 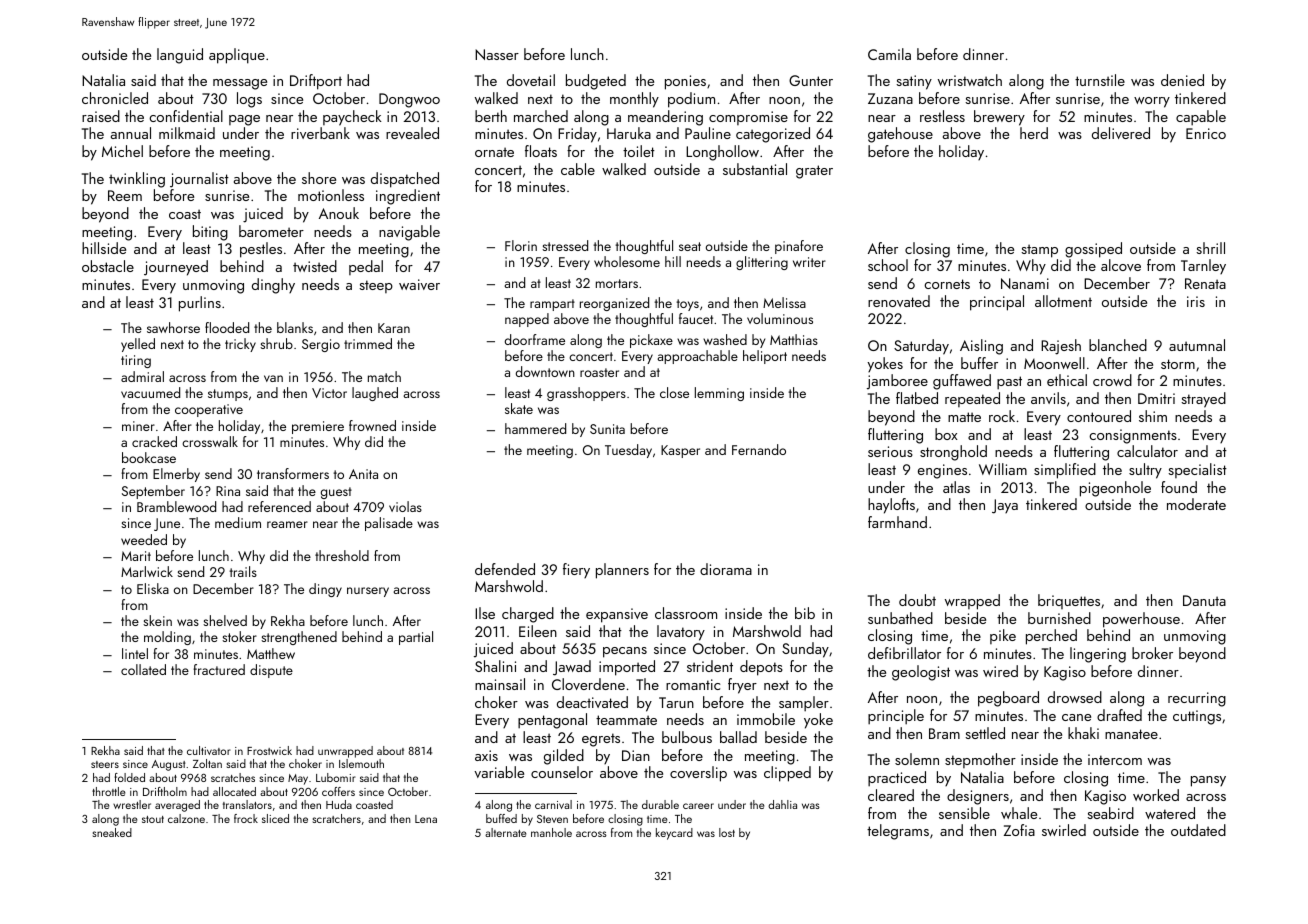 What do you see at coordinates (759, 449) in the screenshot?
I see `Fernando` at bounding box center [759, 449].
